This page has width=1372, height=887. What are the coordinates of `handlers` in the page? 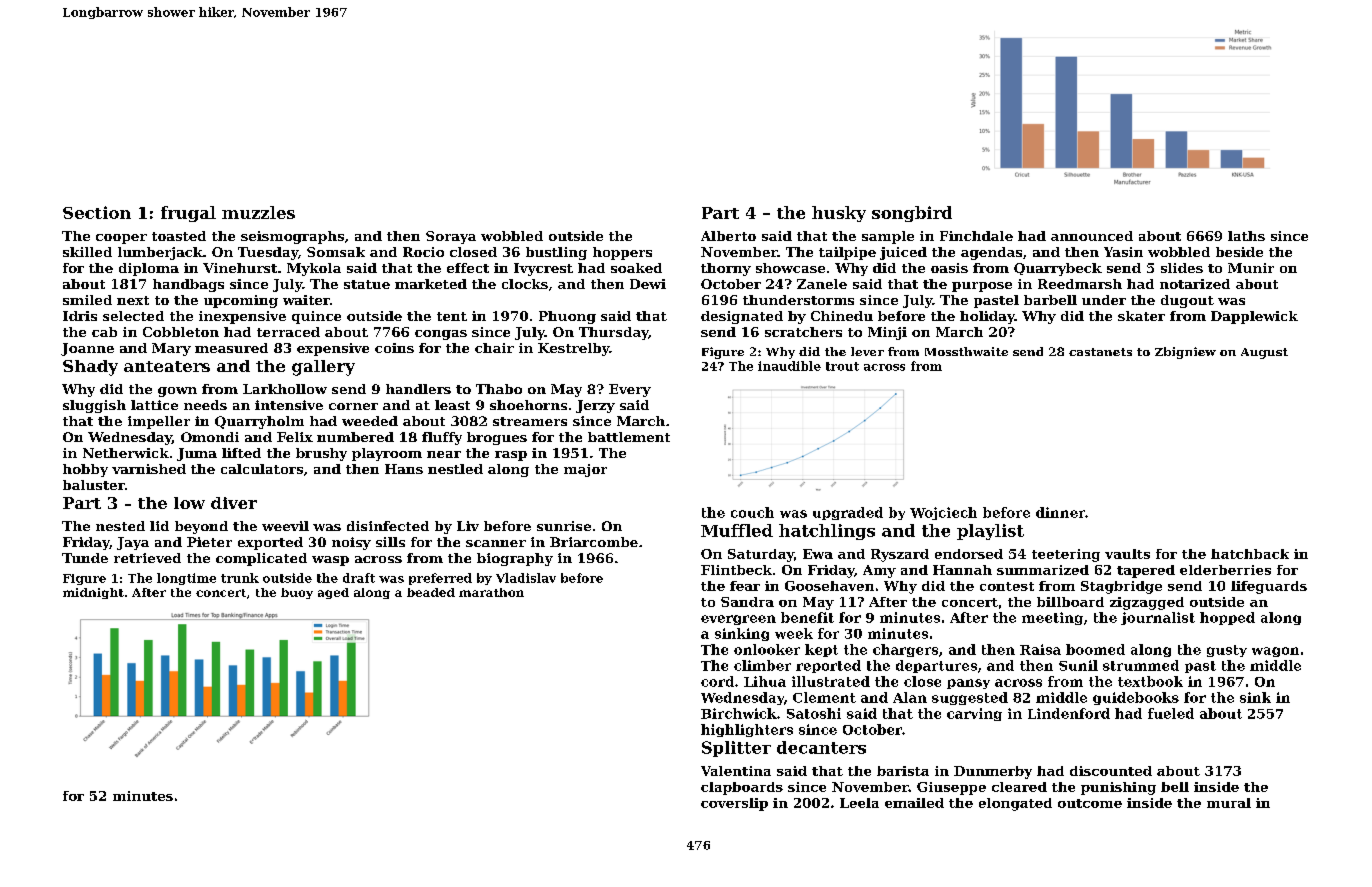 It's located at (418, 389).
